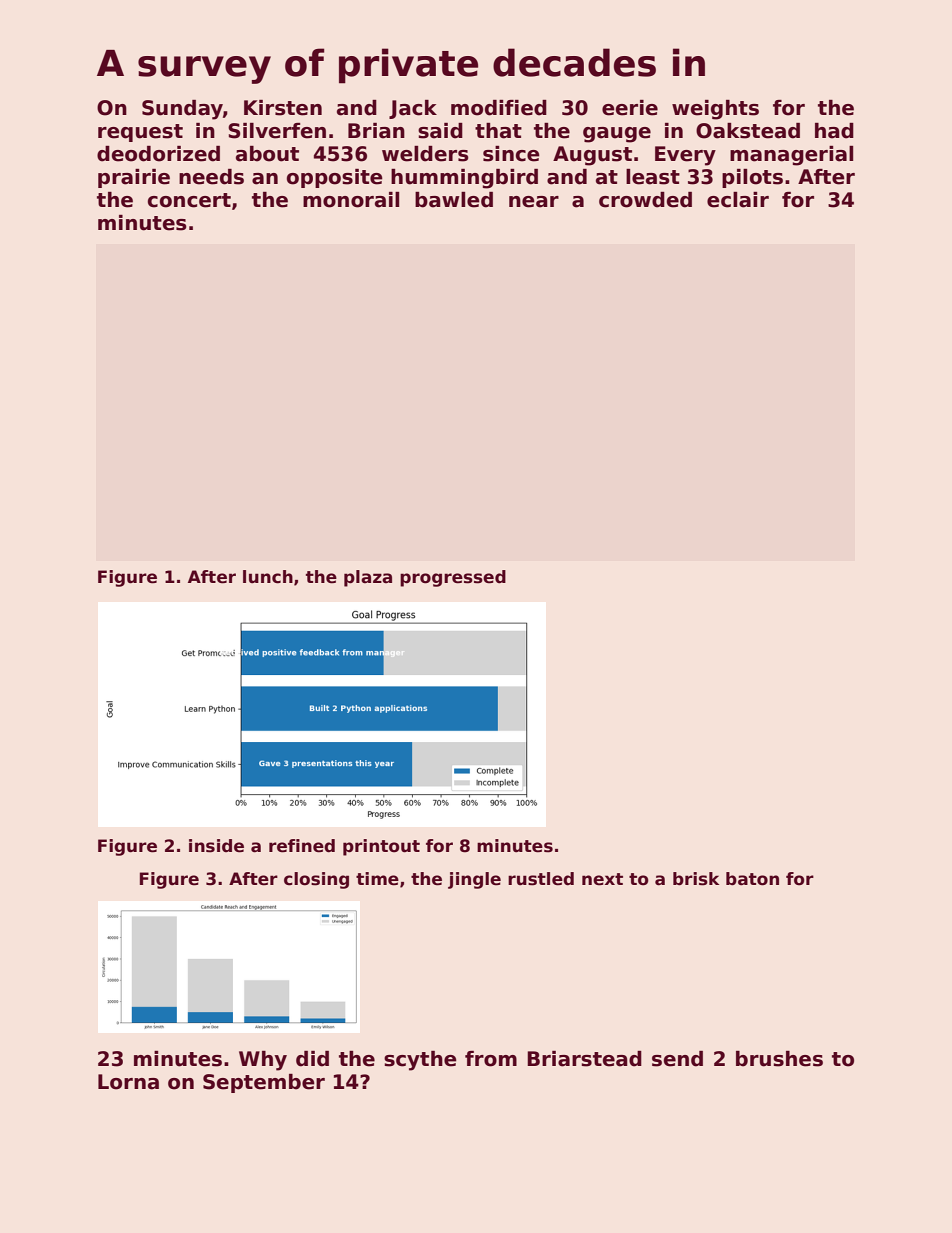 Image resolution: width=952 pixels, height=1233 pixels. I want to click on baton, so click(752, 879).
